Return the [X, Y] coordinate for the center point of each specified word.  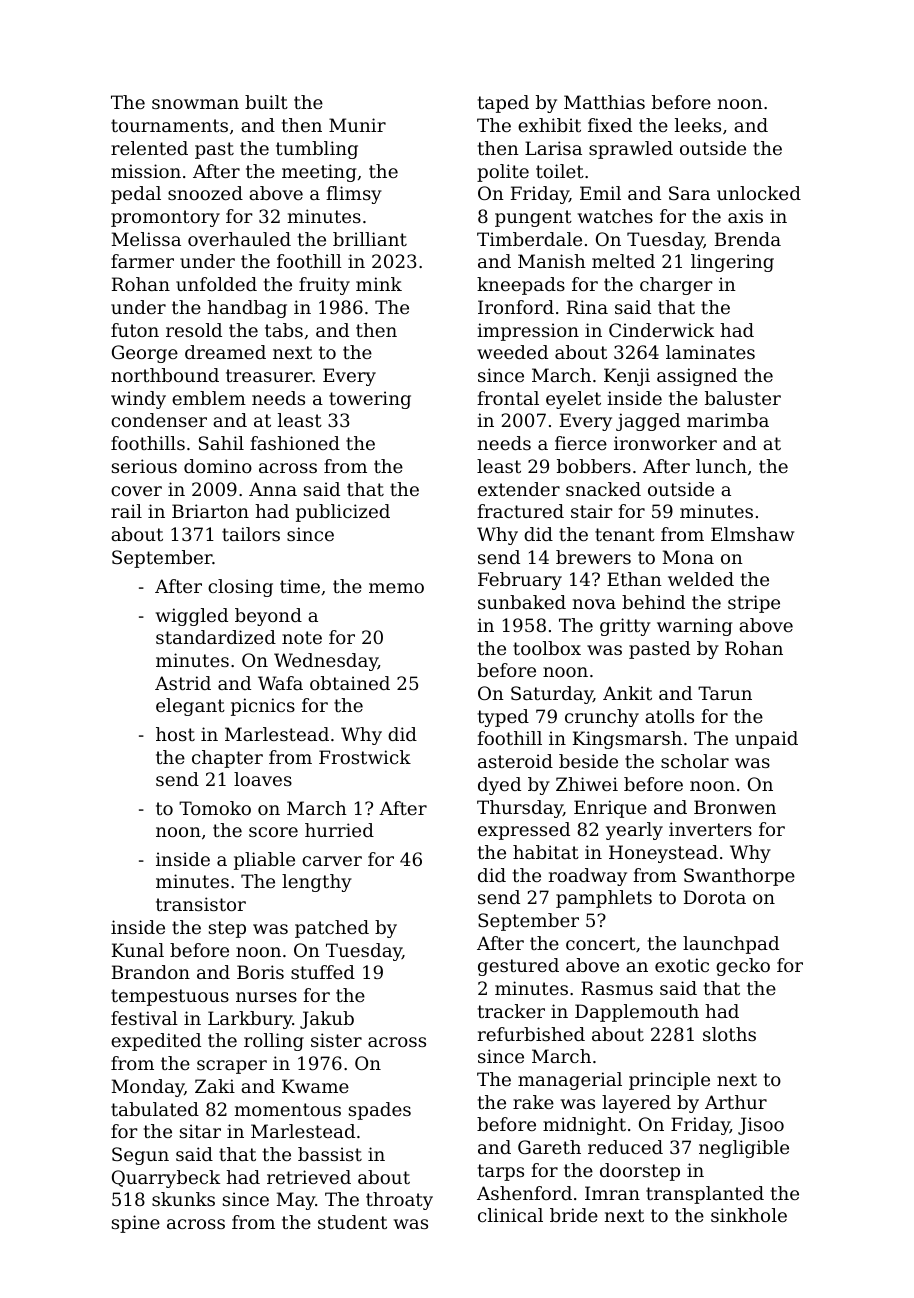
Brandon [151, 972]
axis [745, 216]
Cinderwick [661, 330]
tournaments [169, 125]
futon [135, 330]
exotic [682, 965]
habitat [546, 852]
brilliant [370, 239]
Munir [357, 125]
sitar [200, 1131]
